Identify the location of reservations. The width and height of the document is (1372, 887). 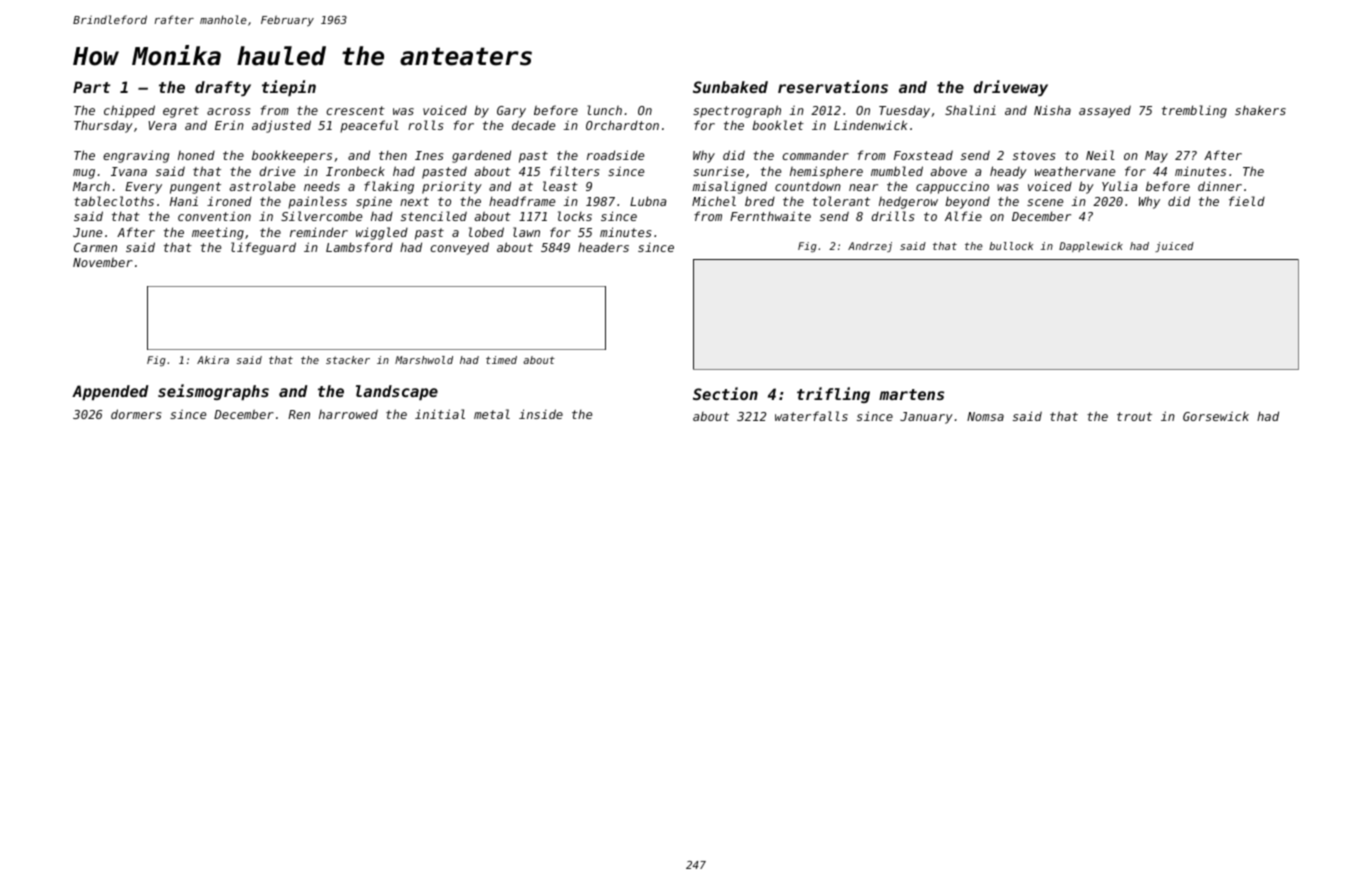
(833, 86).
